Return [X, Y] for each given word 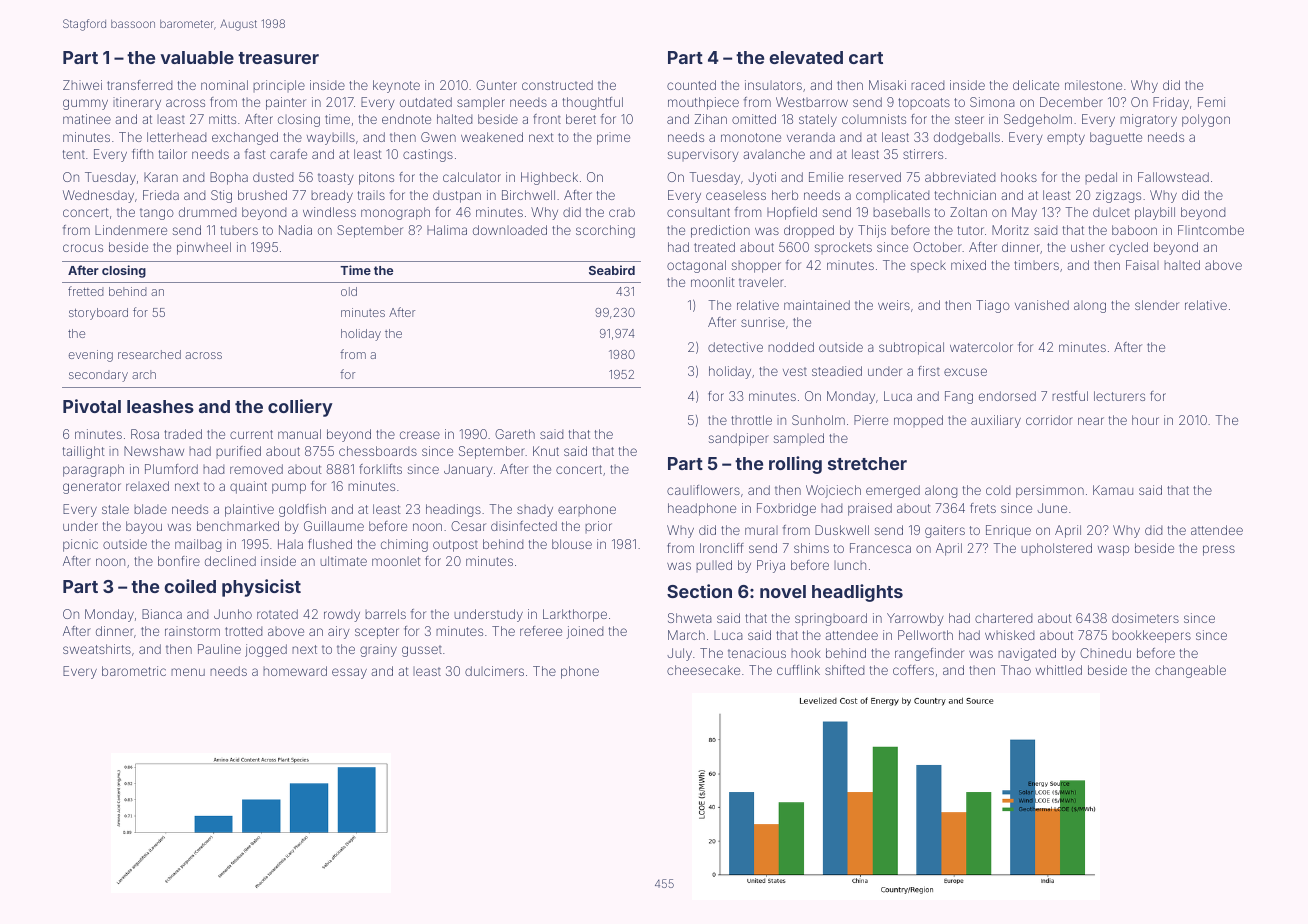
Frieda [161, 195]
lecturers [1119, 396]
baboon [1134, 230]
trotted [244, 631]
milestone [1093, 85]
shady [535, 510]
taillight [84, 452]
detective [735, 347]
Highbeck [549, 178]
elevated [806, 57]
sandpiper [739, 439]
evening [90, 356]
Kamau [1113, 490]
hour [1145, 420]
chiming [404, 545]
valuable [197, 57]
